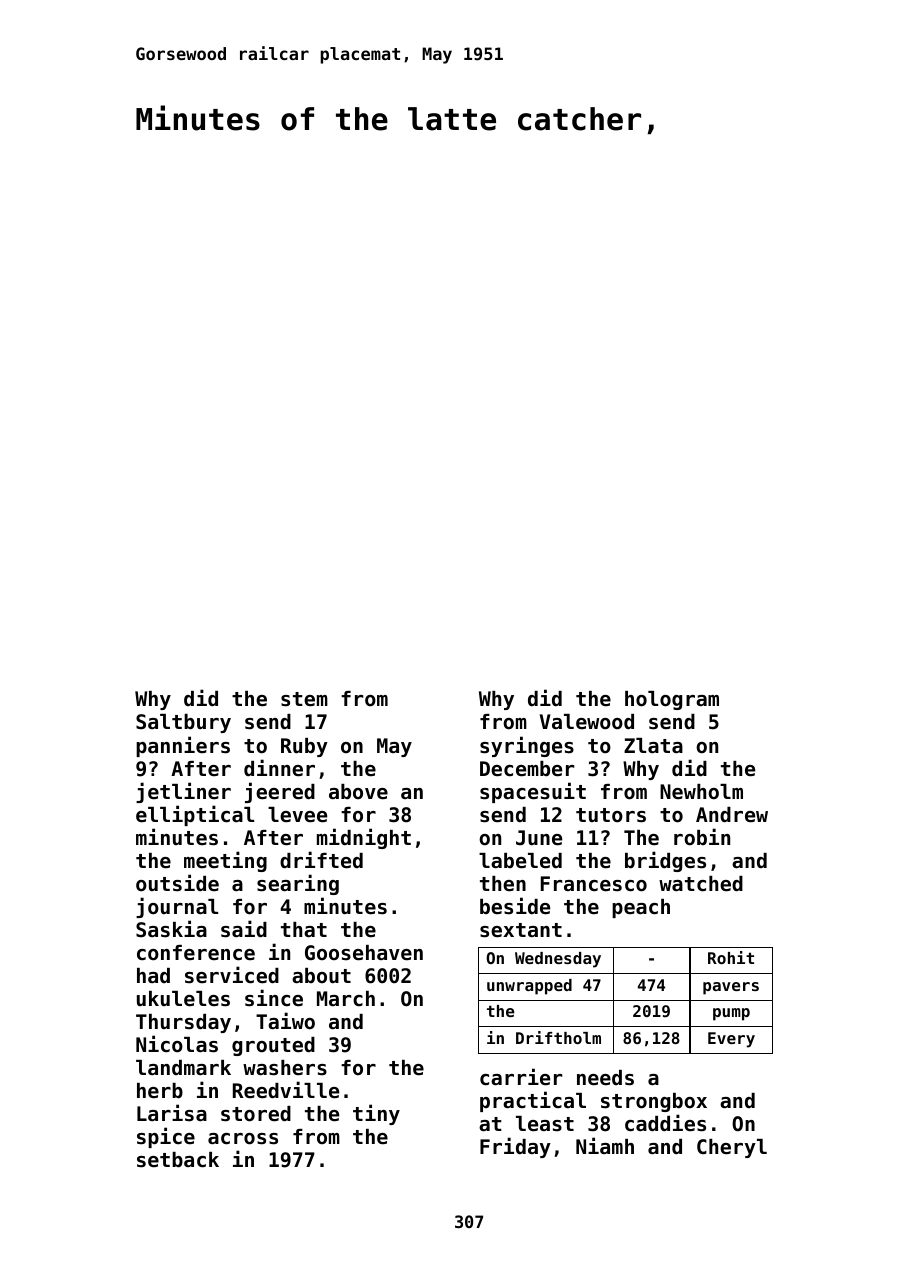 The image size is (908, 1288). What do you see at coordinates (178, 1160) in the document?
I see `setback` at bounding box center [178, 1160].
